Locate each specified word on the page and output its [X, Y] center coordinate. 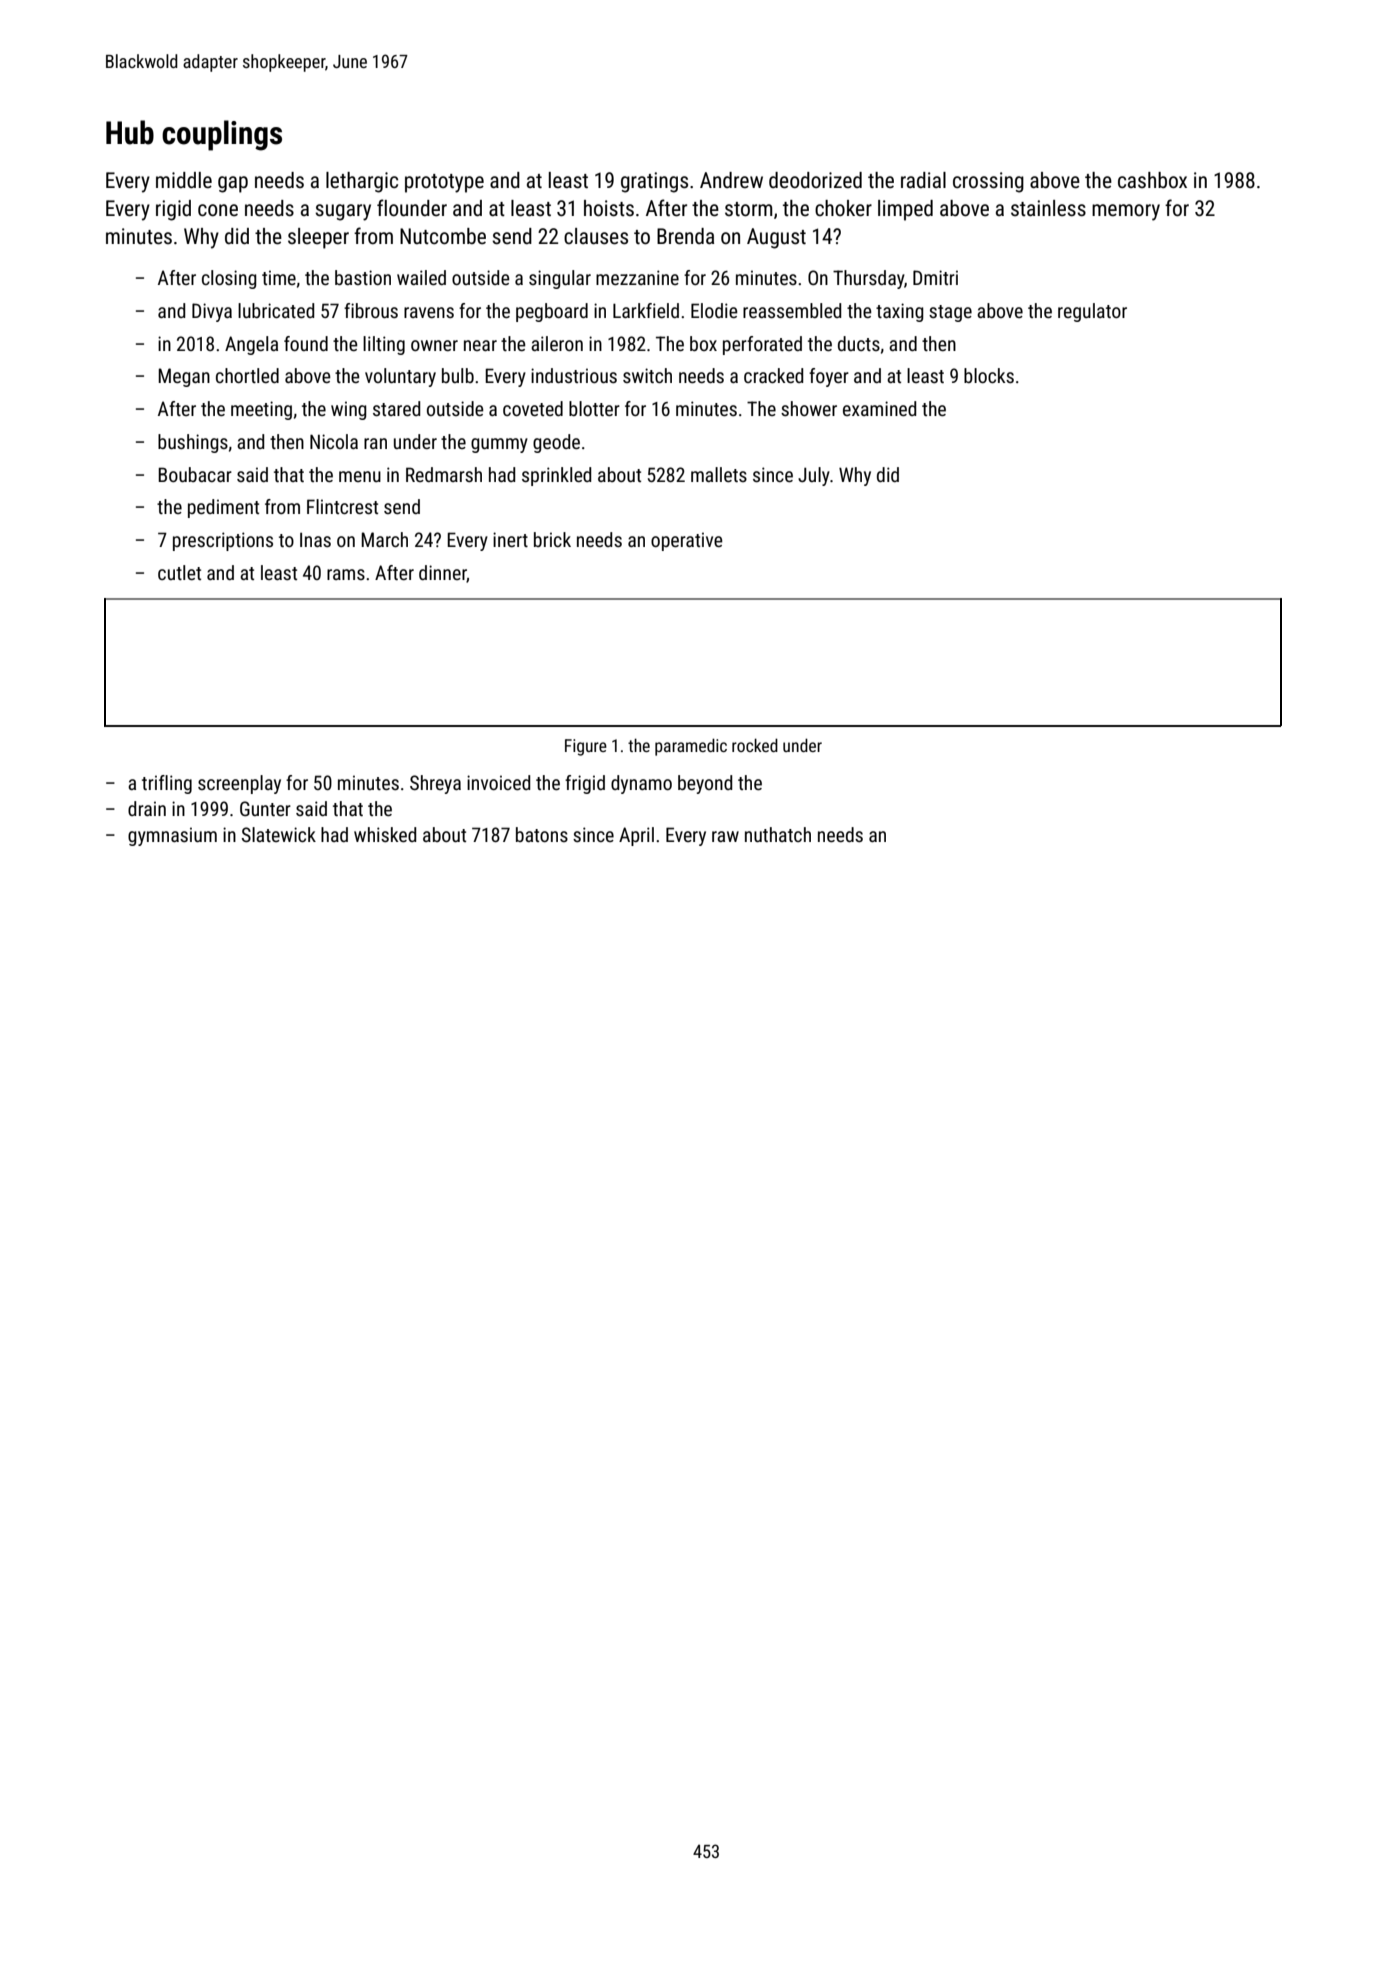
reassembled [792, 310]
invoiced [498, 782]
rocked [755, 745]
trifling [167, 784]
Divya [212, 312]
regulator [1092, 312]
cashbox [1152, 180]
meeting [261, 410]
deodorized [815, 180]
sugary [343, 212]
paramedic [691, 747]
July [814, 476]
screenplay [239, 784]
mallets [719, 474]
